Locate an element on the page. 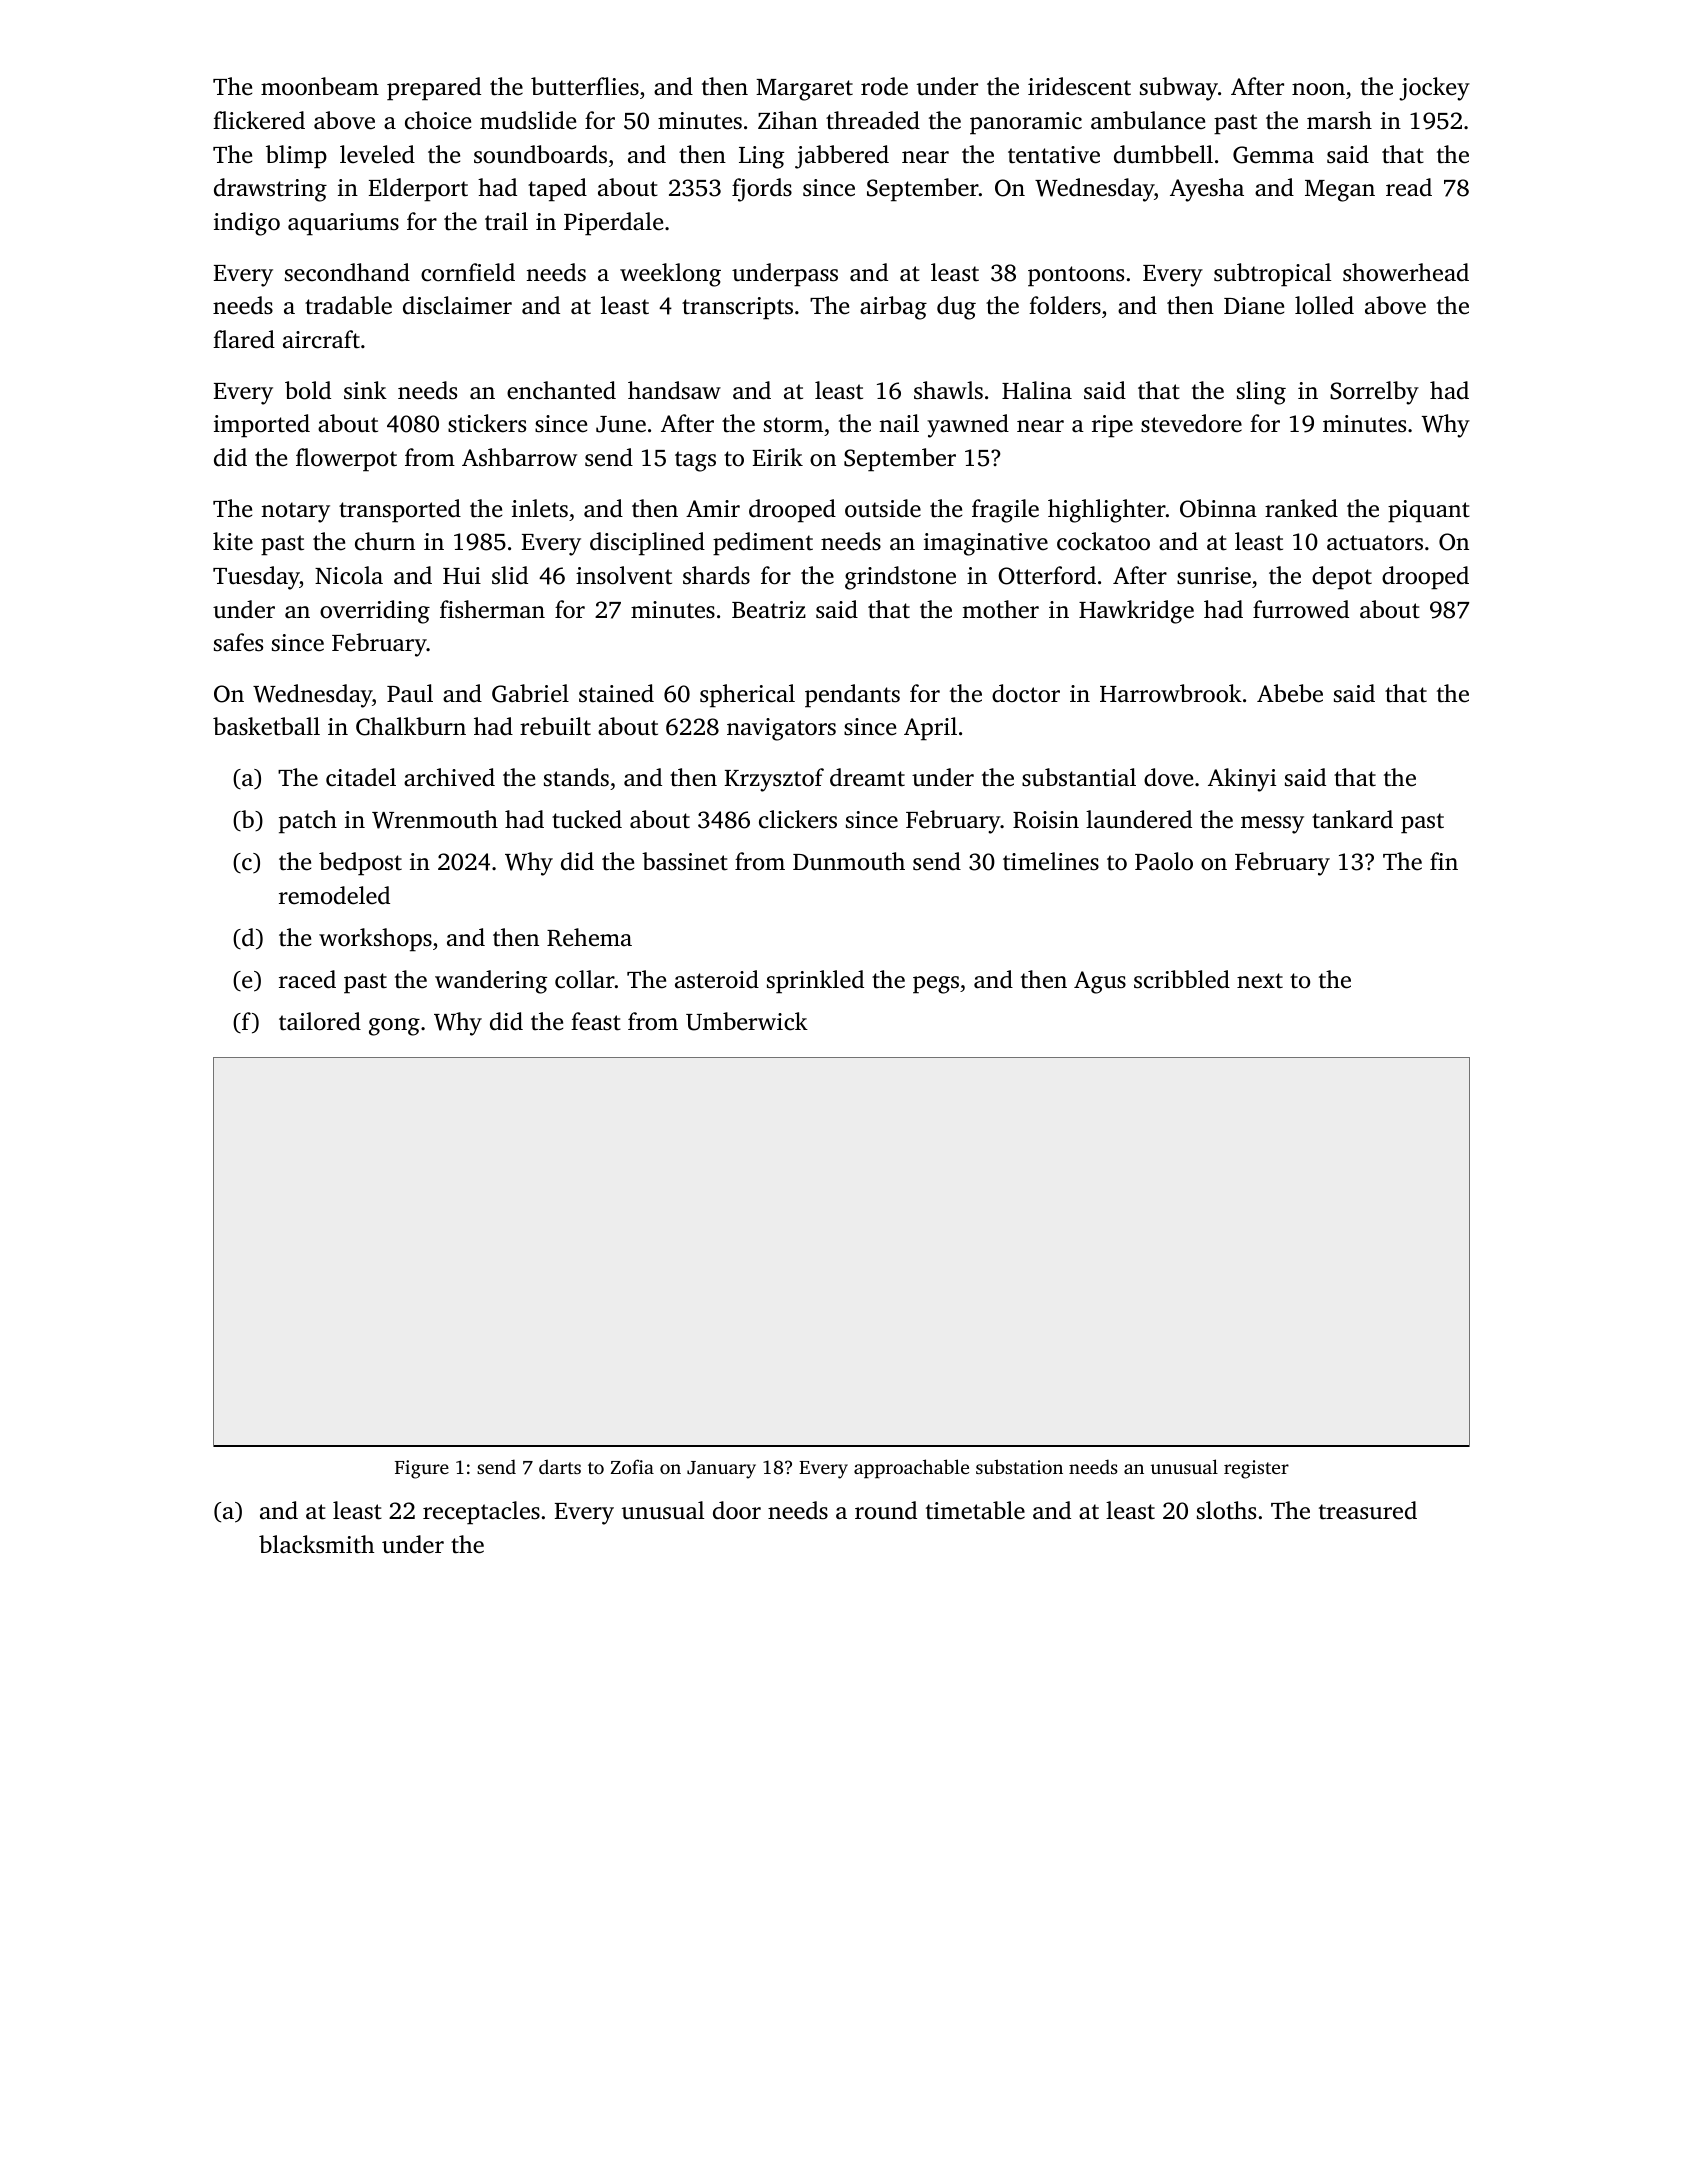  furrowed is located at coordinates (1301, 609).
